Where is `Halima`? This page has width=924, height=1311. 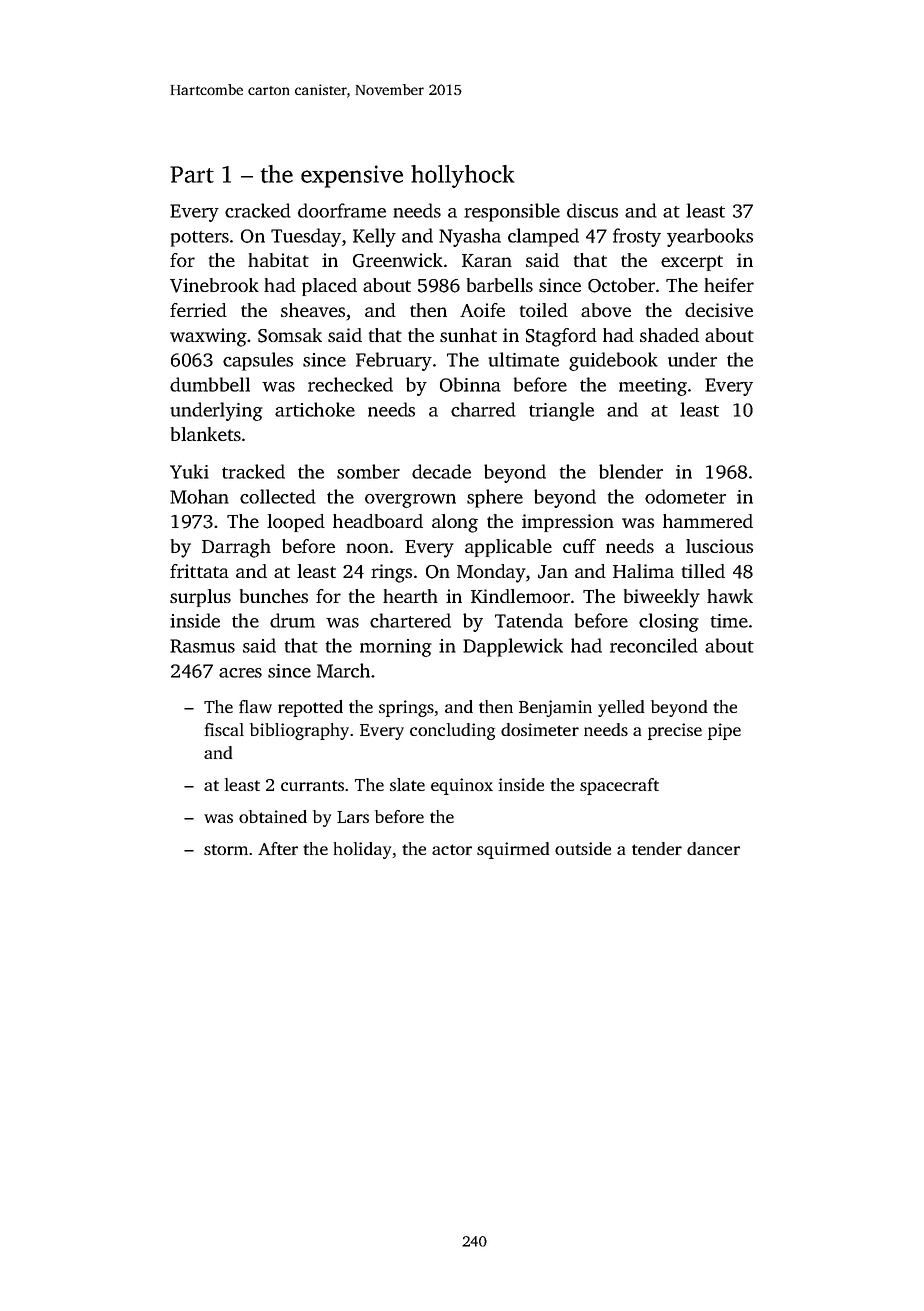
Halima is located at coordinates (643, 571).
